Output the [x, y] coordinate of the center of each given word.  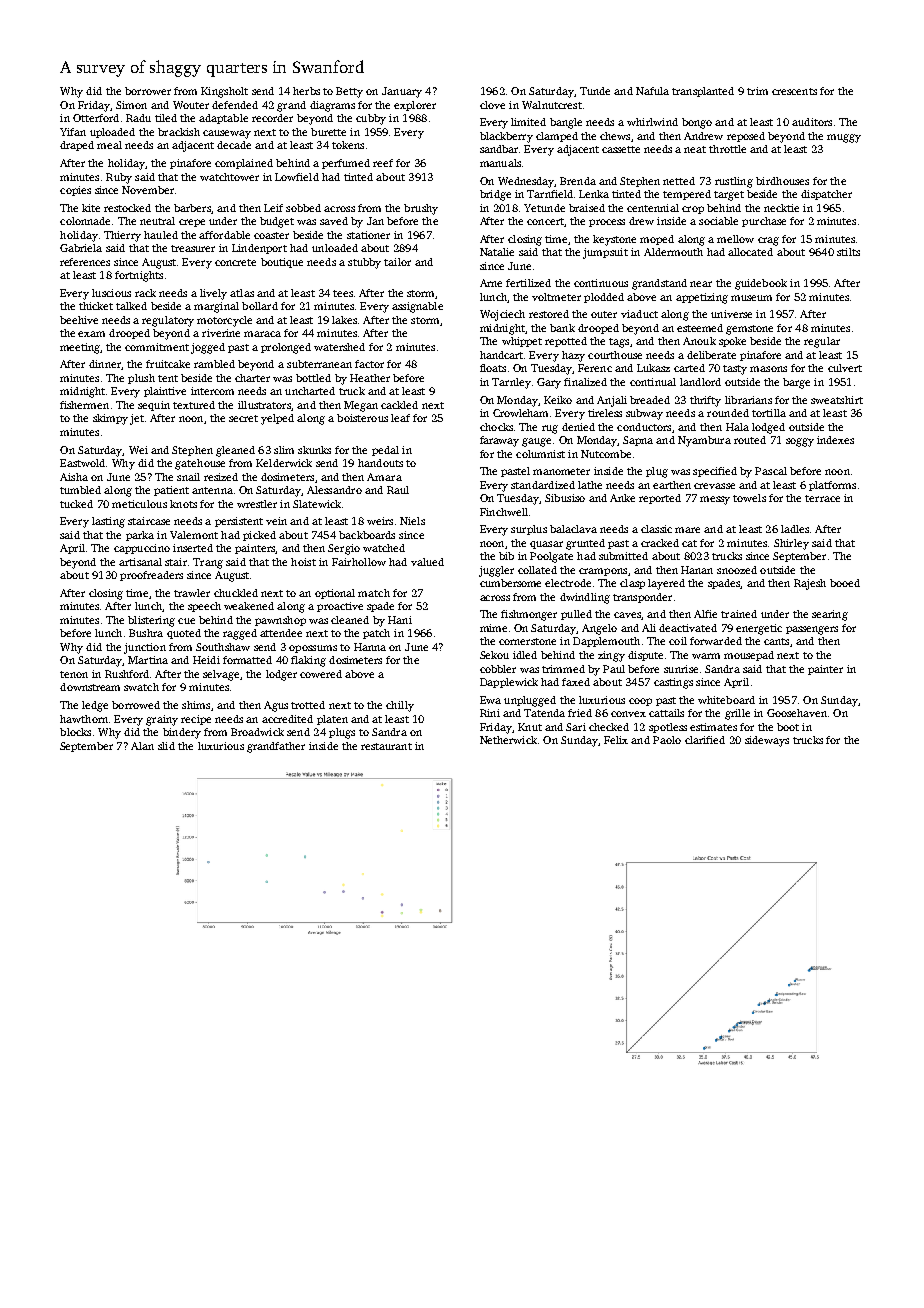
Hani [400, 620]
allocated [750, 252]
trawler [192, 593]
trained [739, 614]
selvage [221, 675]
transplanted [703, 92]
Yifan [73, 132]
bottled [313, 378]
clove [492, 105]
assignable [417, 307]
